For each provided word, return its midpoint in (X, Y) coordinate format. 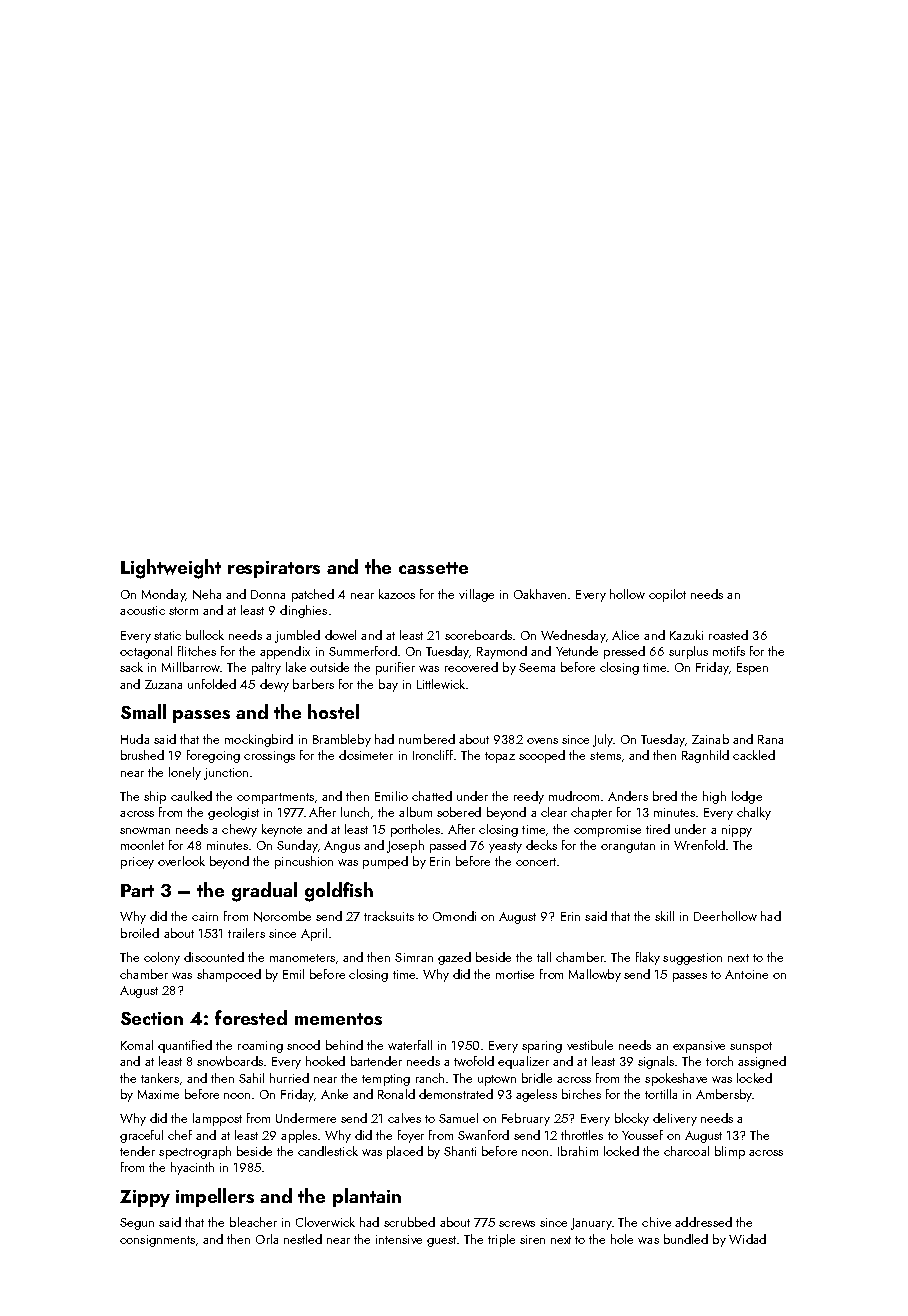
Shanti (460, 1151)
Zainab (710, 739)
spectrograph (195, 1152)
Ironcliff (433, 755)
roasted (728, 635)
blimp (730, 1152)
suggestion (692, 959)
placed (405, 1152)
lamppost (217, 1119)
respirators (274, 569)
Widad (747, 1239)
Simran (414, 957)
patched (313, 595)
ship (155, 797)
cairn (205, 916)
